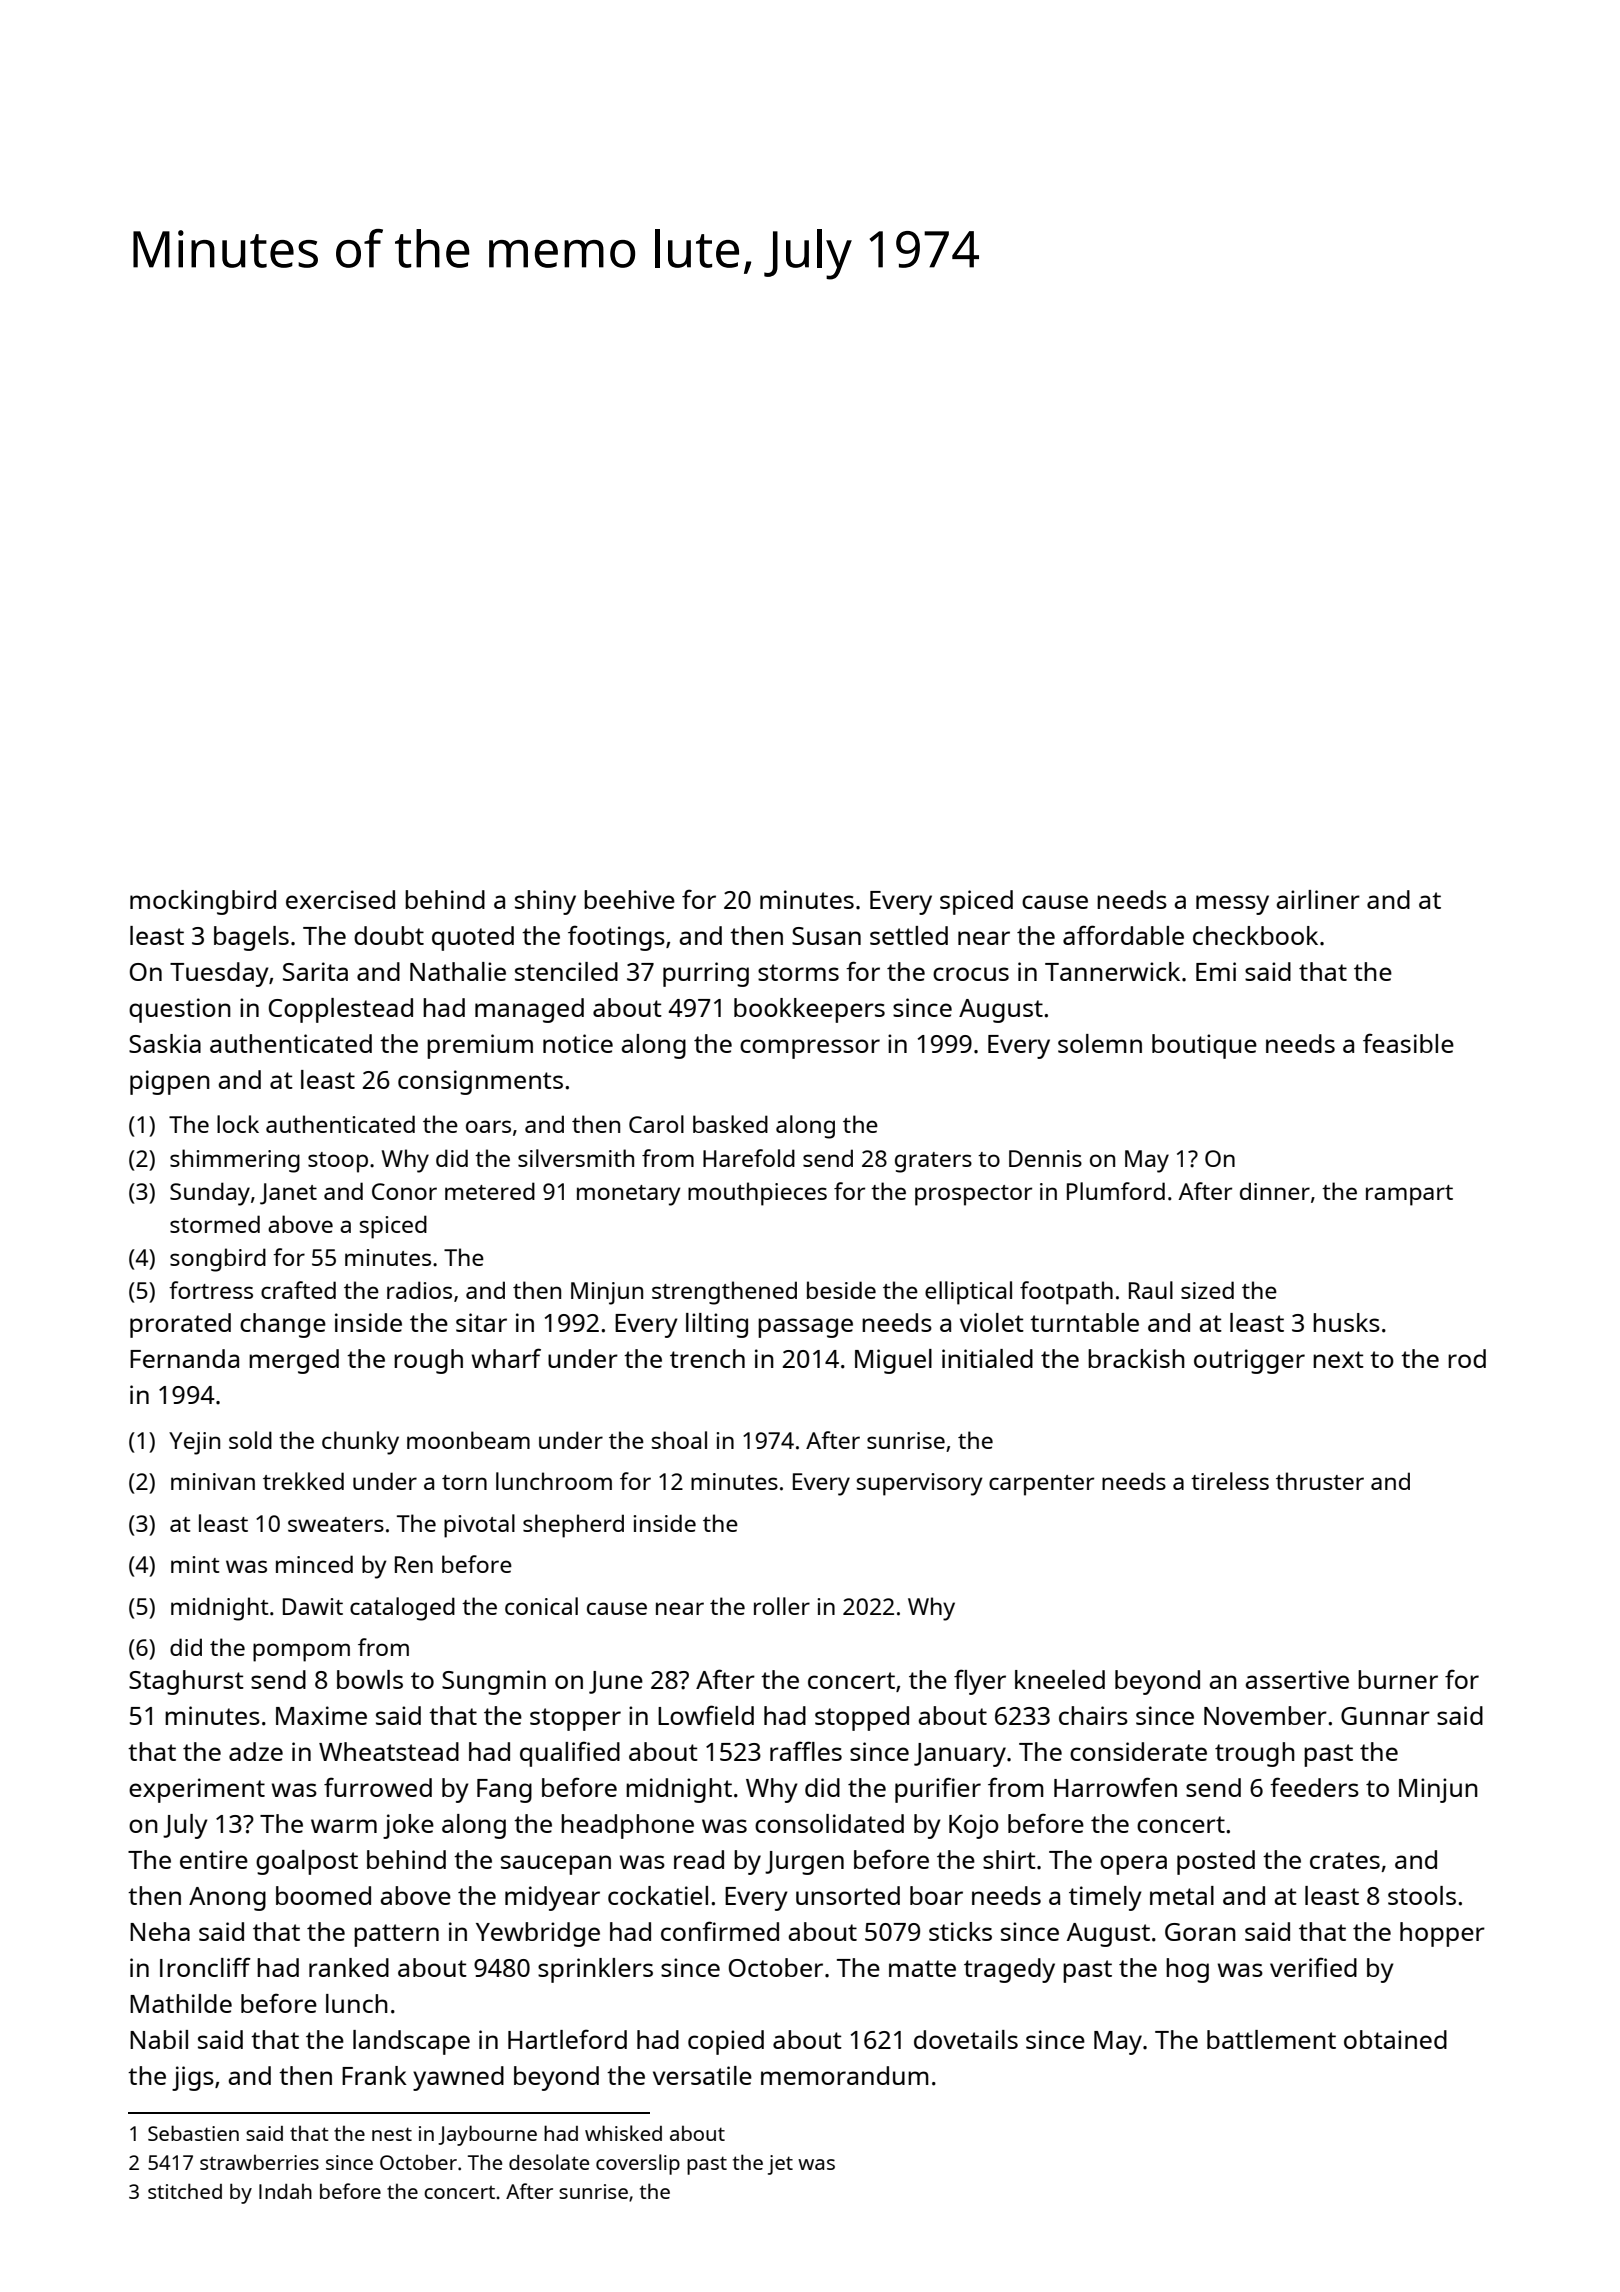 This screenshot has height=2292, width=1620. What do you see at coordinates (1409, 1195) in the screenshot?
I see `rampart` at bounding box center [1409, 1195].
